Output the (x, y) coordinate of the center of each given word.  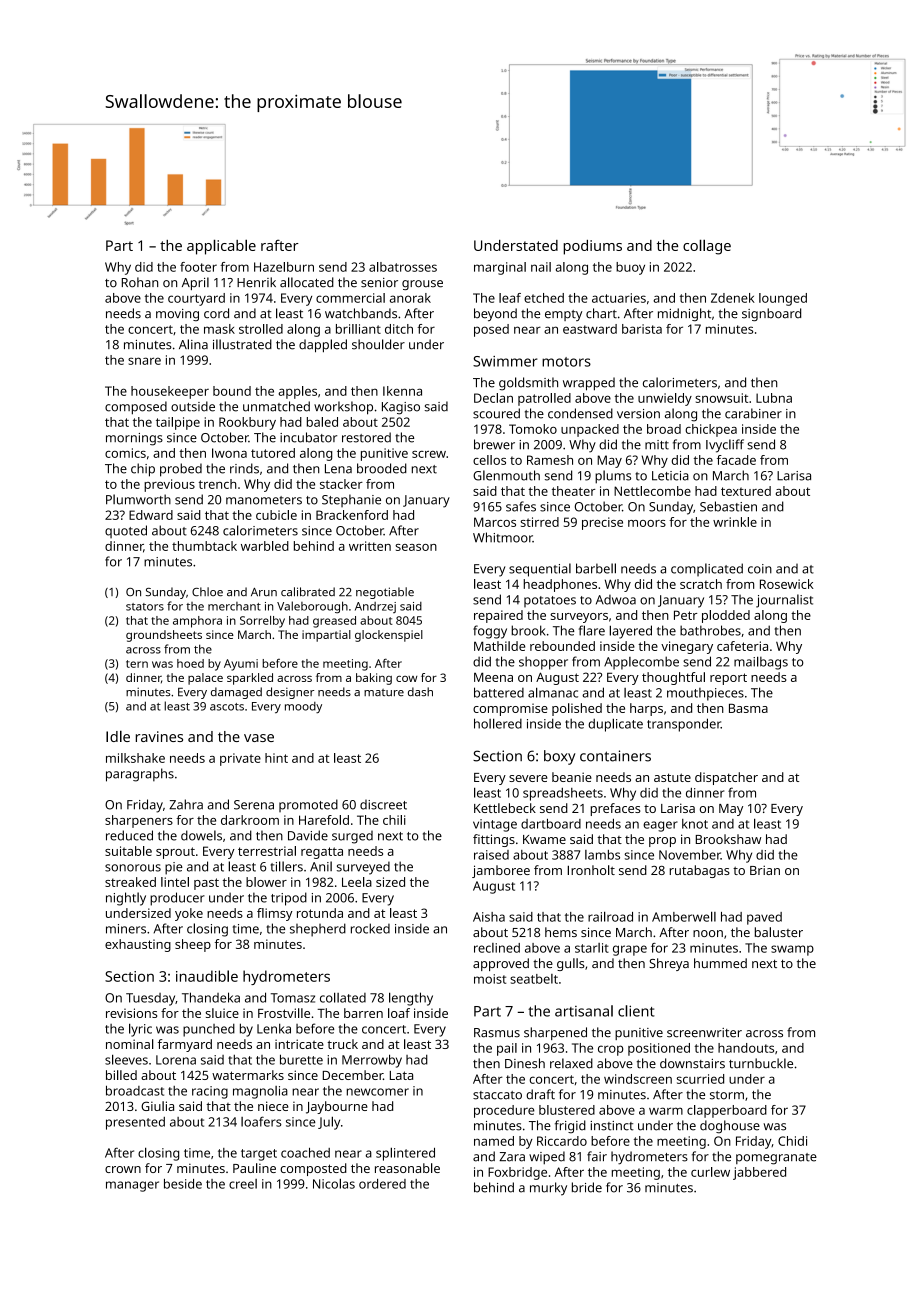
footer (198, 267)
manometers (264, 500)
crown (123, 1169)
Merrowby (372, 1061)
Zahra (186, 804)
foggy (490, 632)
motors (566, 362)
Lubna (774, 398)
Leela (357, 882)
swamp (792, 950)
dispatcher (726, 778)
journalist (784, 601)
